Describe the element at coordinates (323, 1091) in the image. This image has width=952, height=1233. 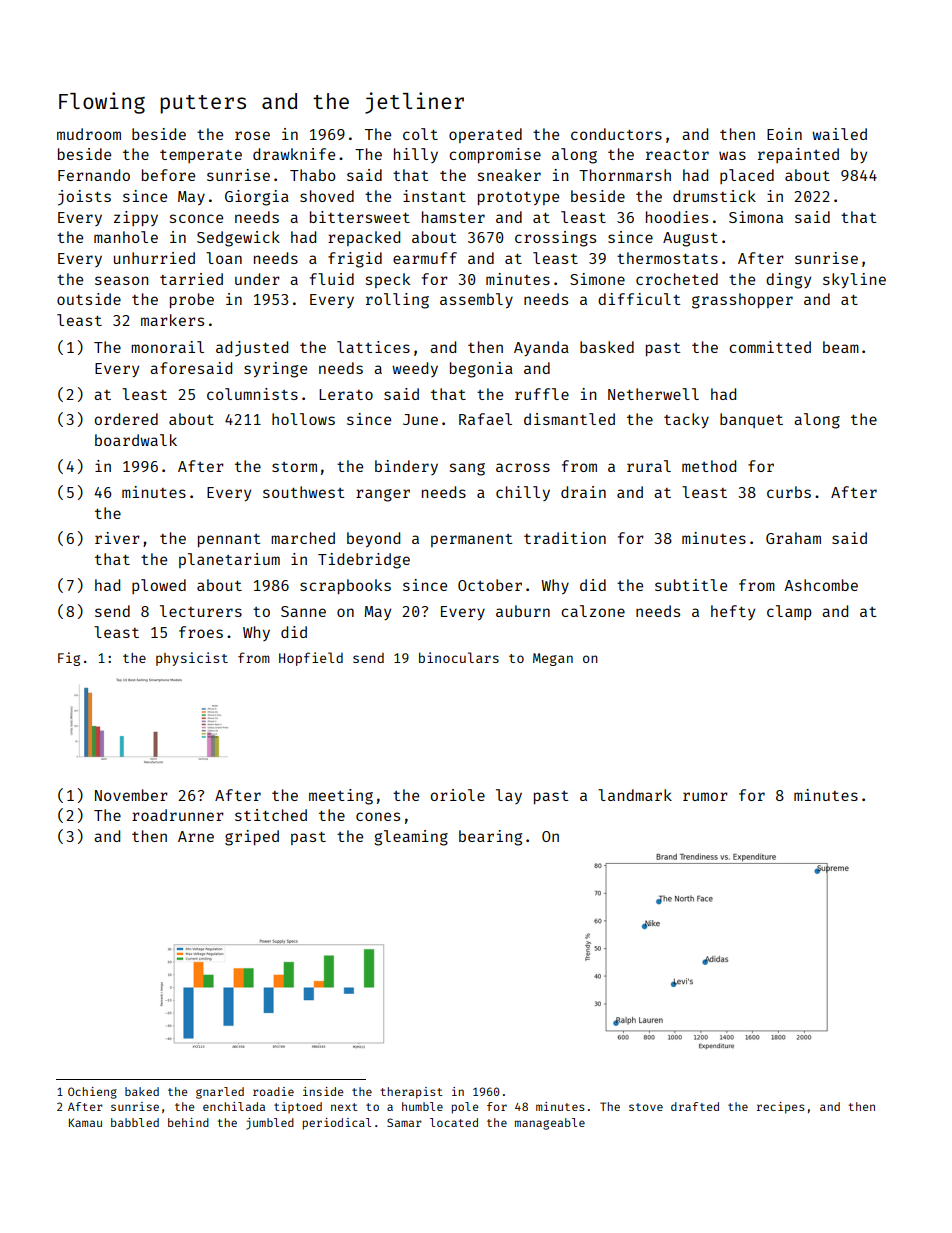
I see `inside` at that location.
